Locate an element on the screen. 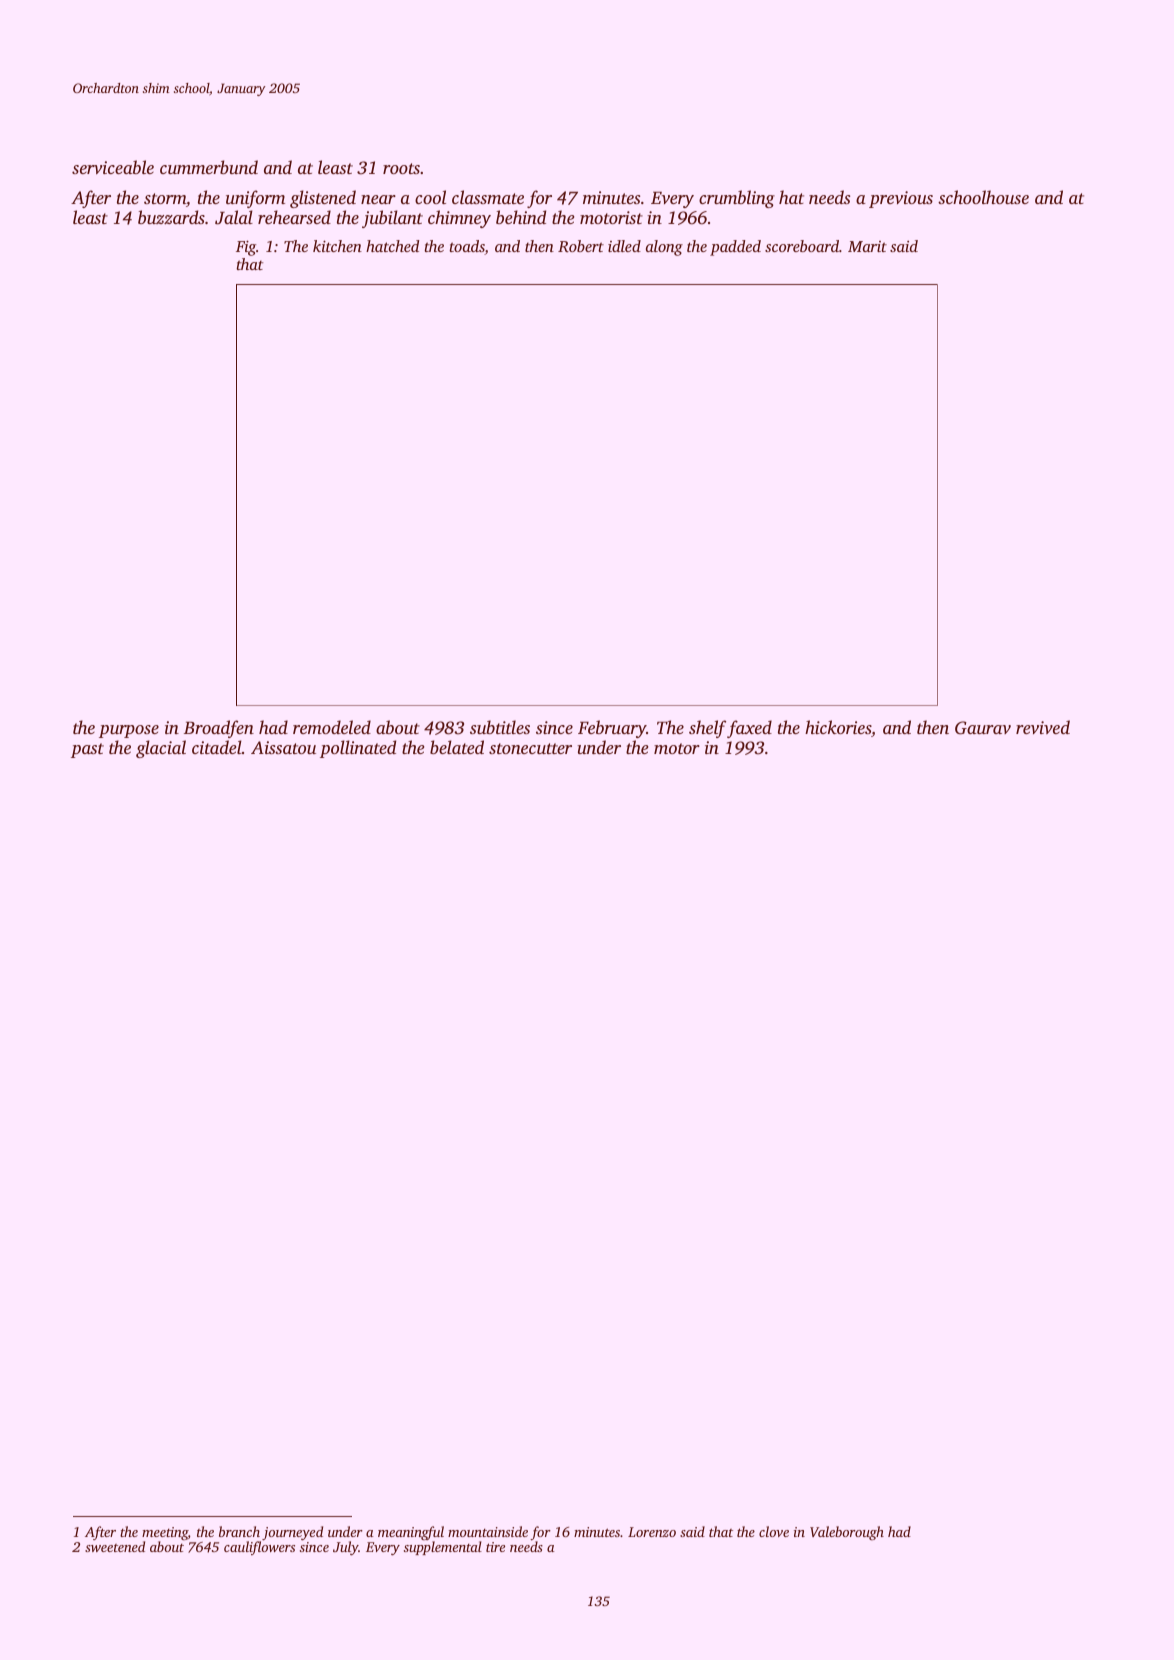 The width and height of the screenshot is (1174, 1660). Marit is located at coordinates (867, 246).
